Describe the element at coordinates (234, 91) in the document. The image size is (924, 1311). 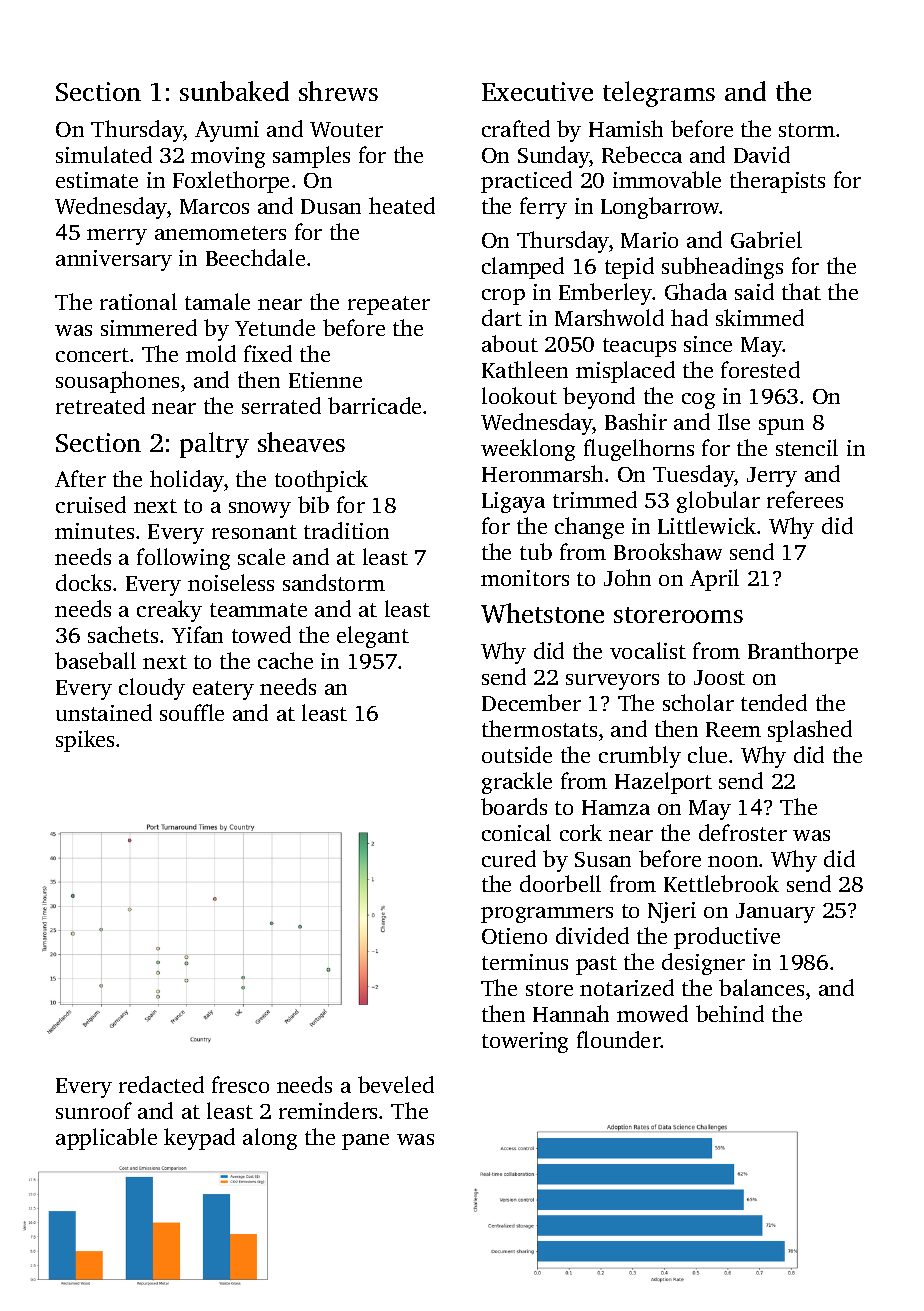
I see `sunbaked` at that location.
